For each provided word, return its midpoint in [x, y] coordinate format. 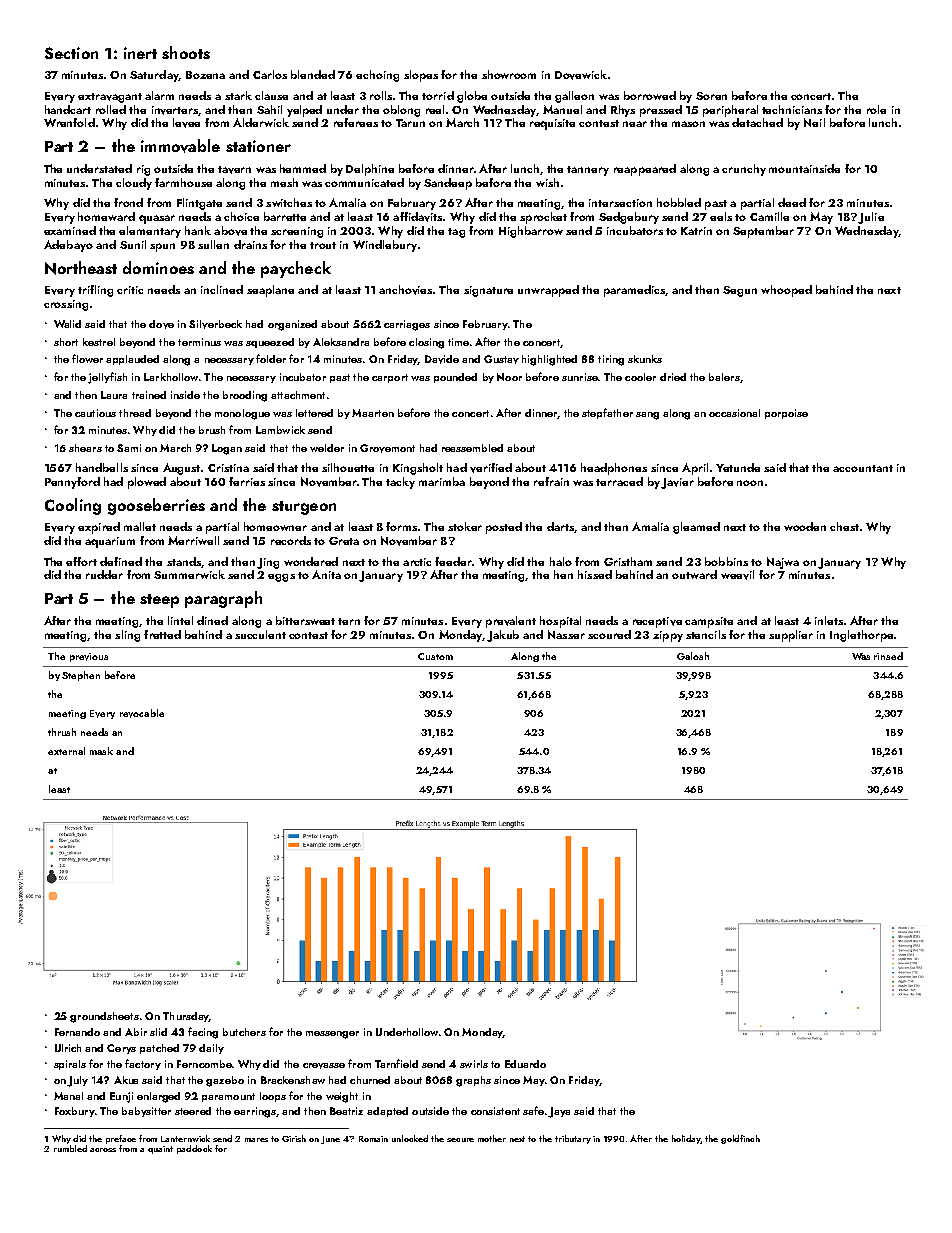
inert [140, 53]
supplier [791, 636]
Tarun [410, 123]
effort [81, 561]
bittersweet [305, 620]
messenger [332, 1035]
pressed [661, 111]
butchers [244, 1032]
